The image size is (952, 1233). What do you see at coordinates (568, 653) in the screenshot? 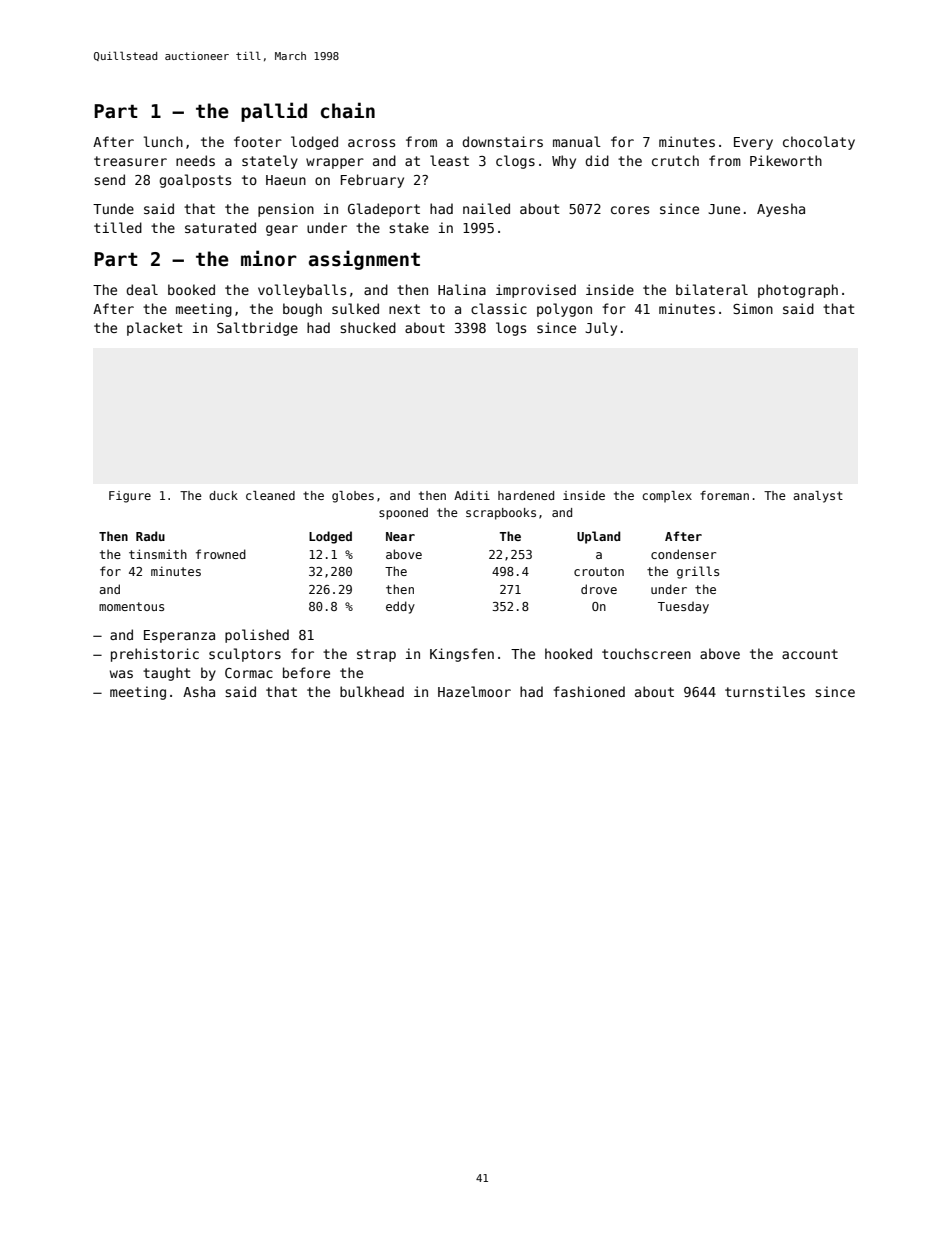
I see `hooked` at bounding box center [568, 653].
